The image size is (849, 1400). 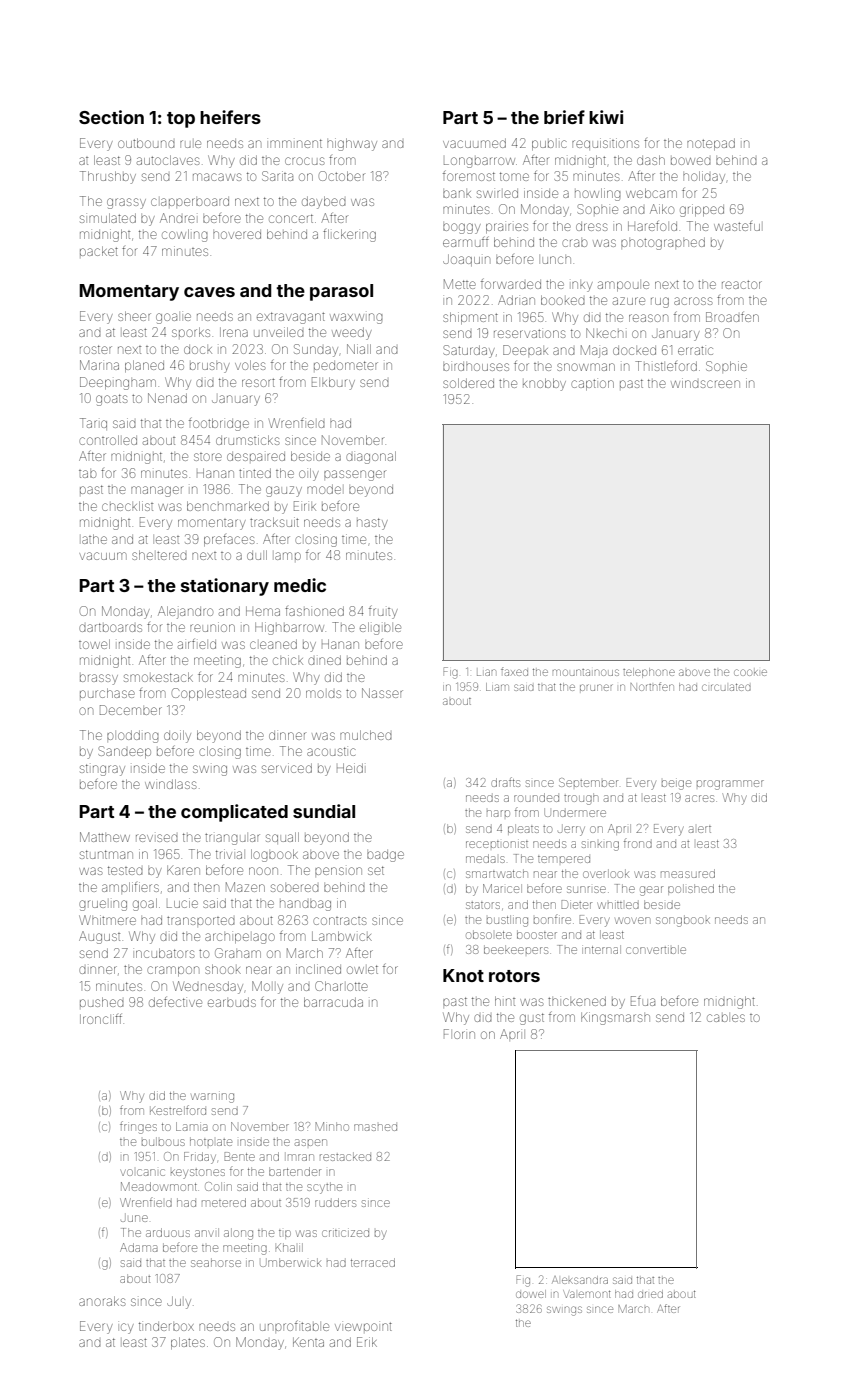 What do you see at coordinates (111, 117) in the screenshot?
I see `Section` at bounding box center [111, 117].
